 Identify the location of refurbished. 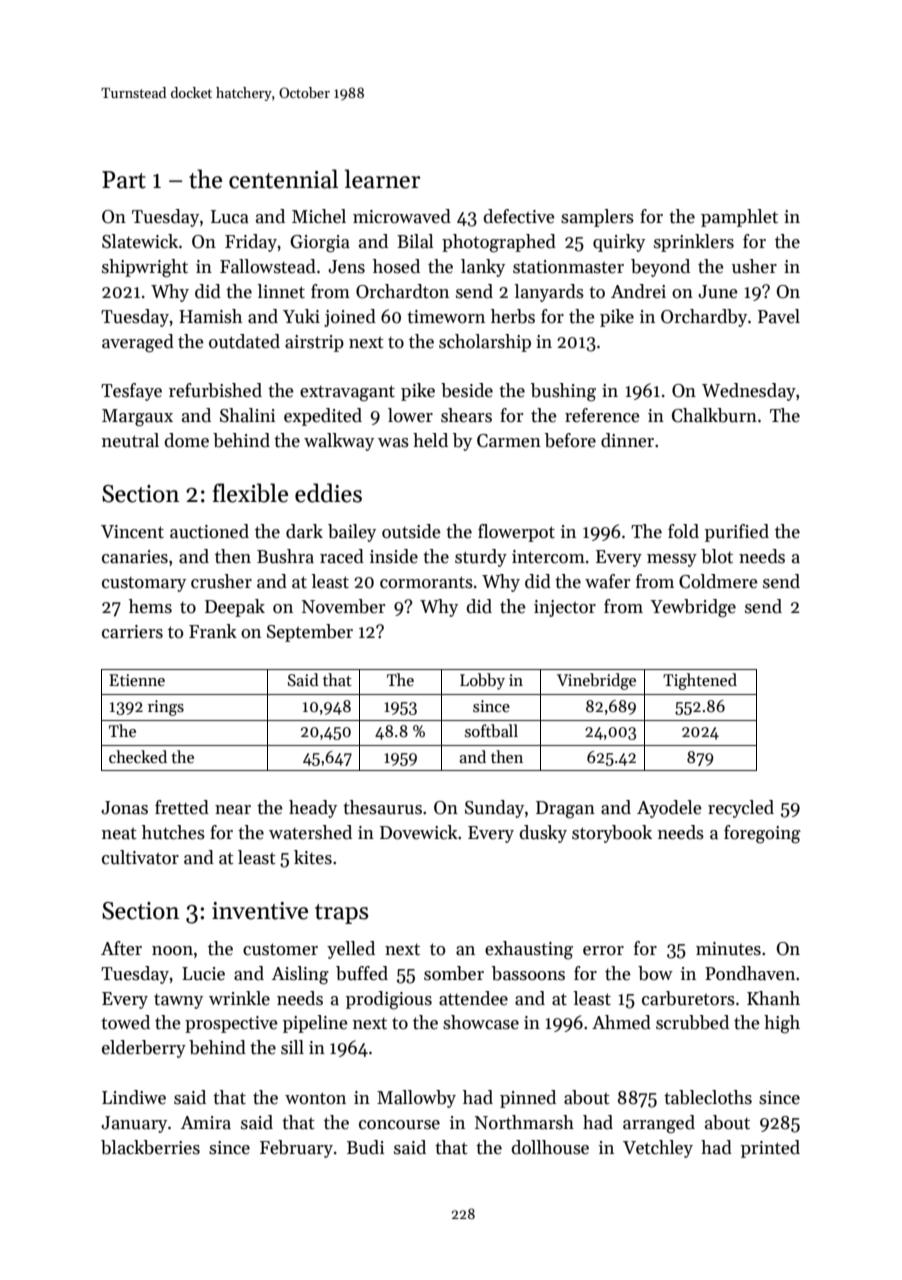
(215, 390).
